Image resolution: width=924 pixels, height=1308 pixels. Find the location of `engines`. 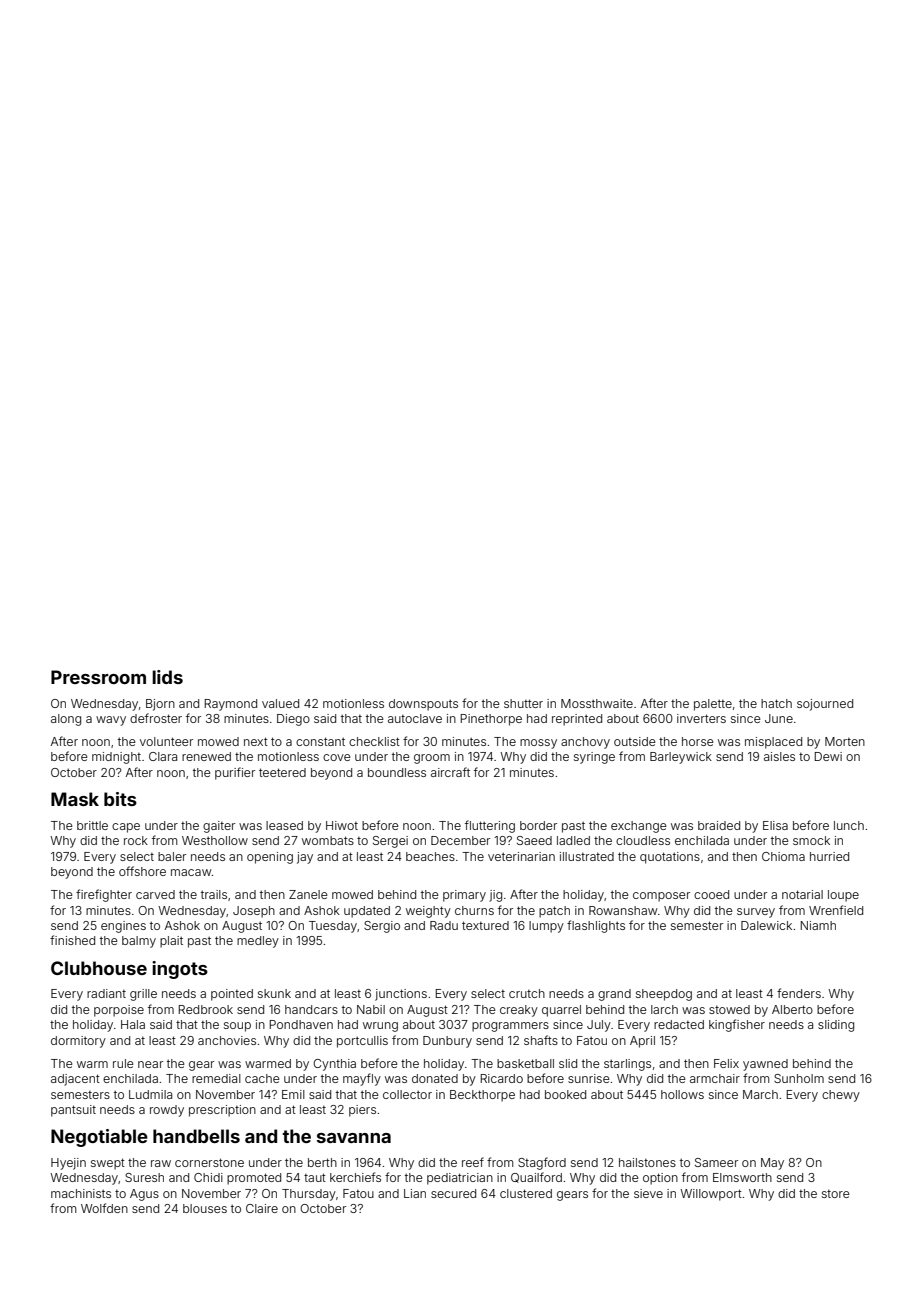

engines is located at coordinates (123, 927).
